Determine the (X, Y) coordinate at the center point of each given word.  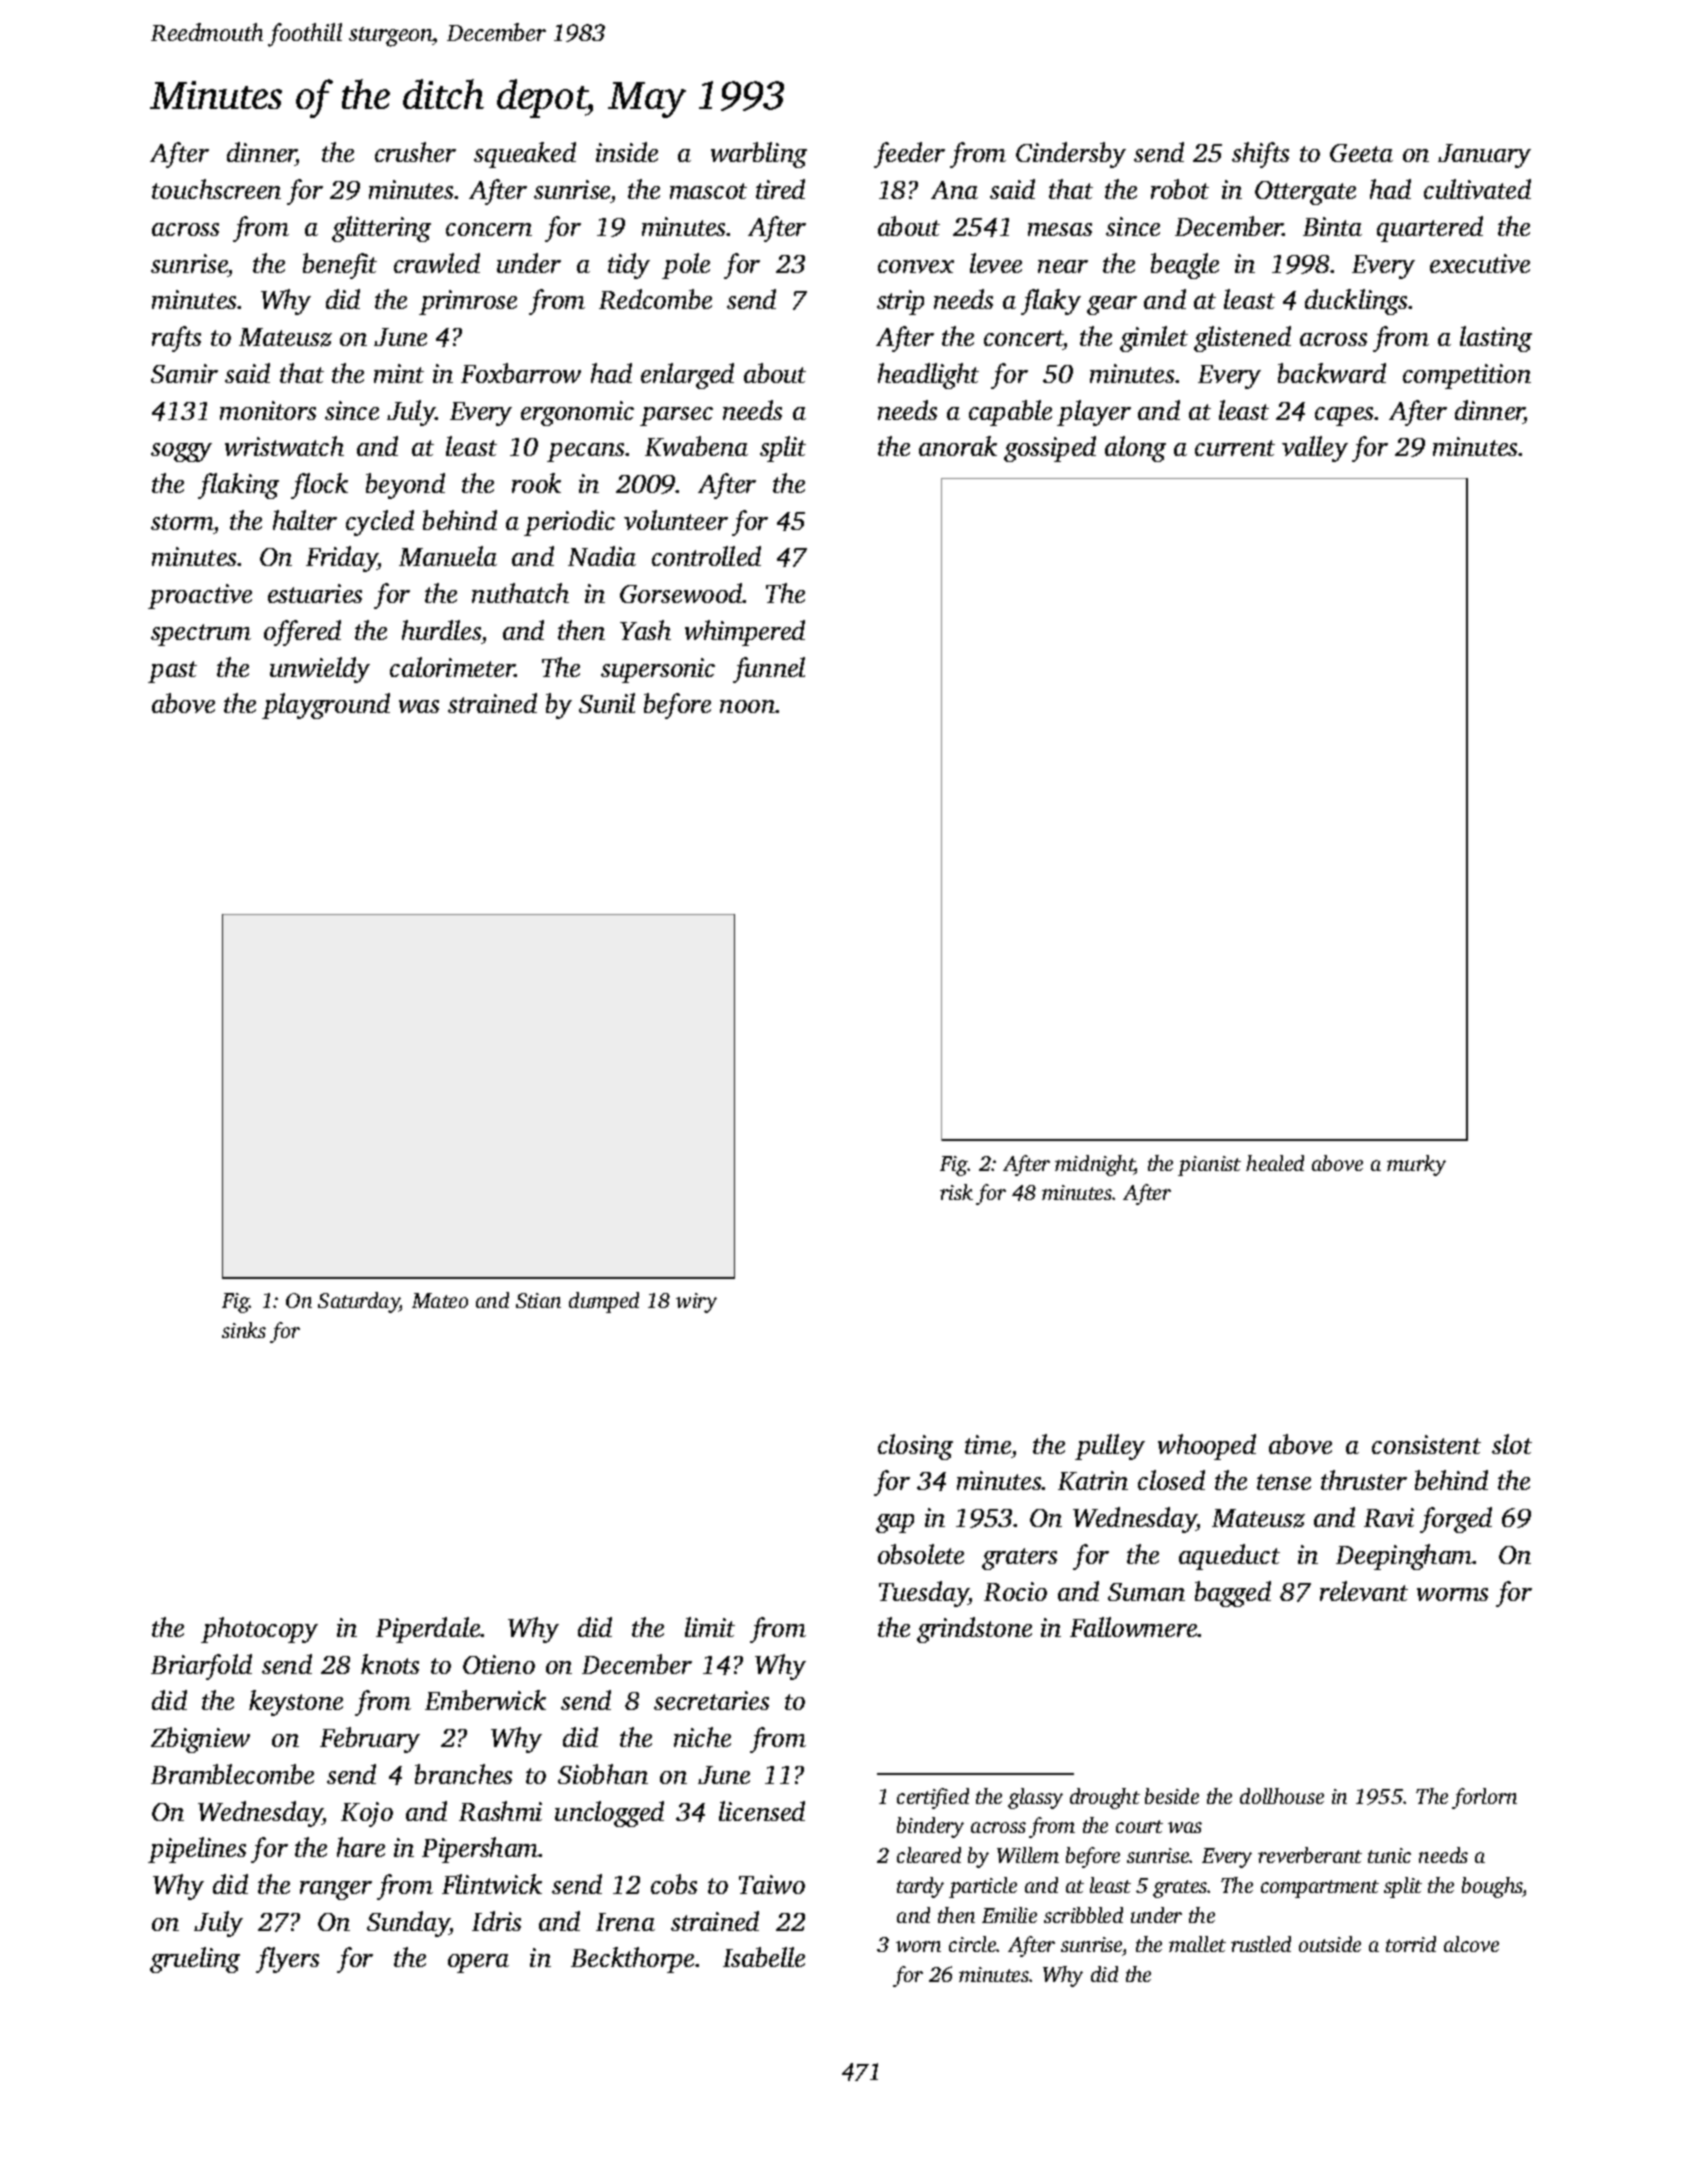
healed (1275, 1163)
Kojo (367, 1814)
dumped (604, 1302)
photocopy (259, 1630)
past (172, 672)
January (1484, 156)
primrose (468, 302)
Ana (954, 190)
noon (748, 706)
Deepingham (1404, 1557)
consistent (1426, 1444)
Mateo (440, 1300)
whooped (1207, 1447)
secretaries (711, 1700)
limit (710, 1627)
